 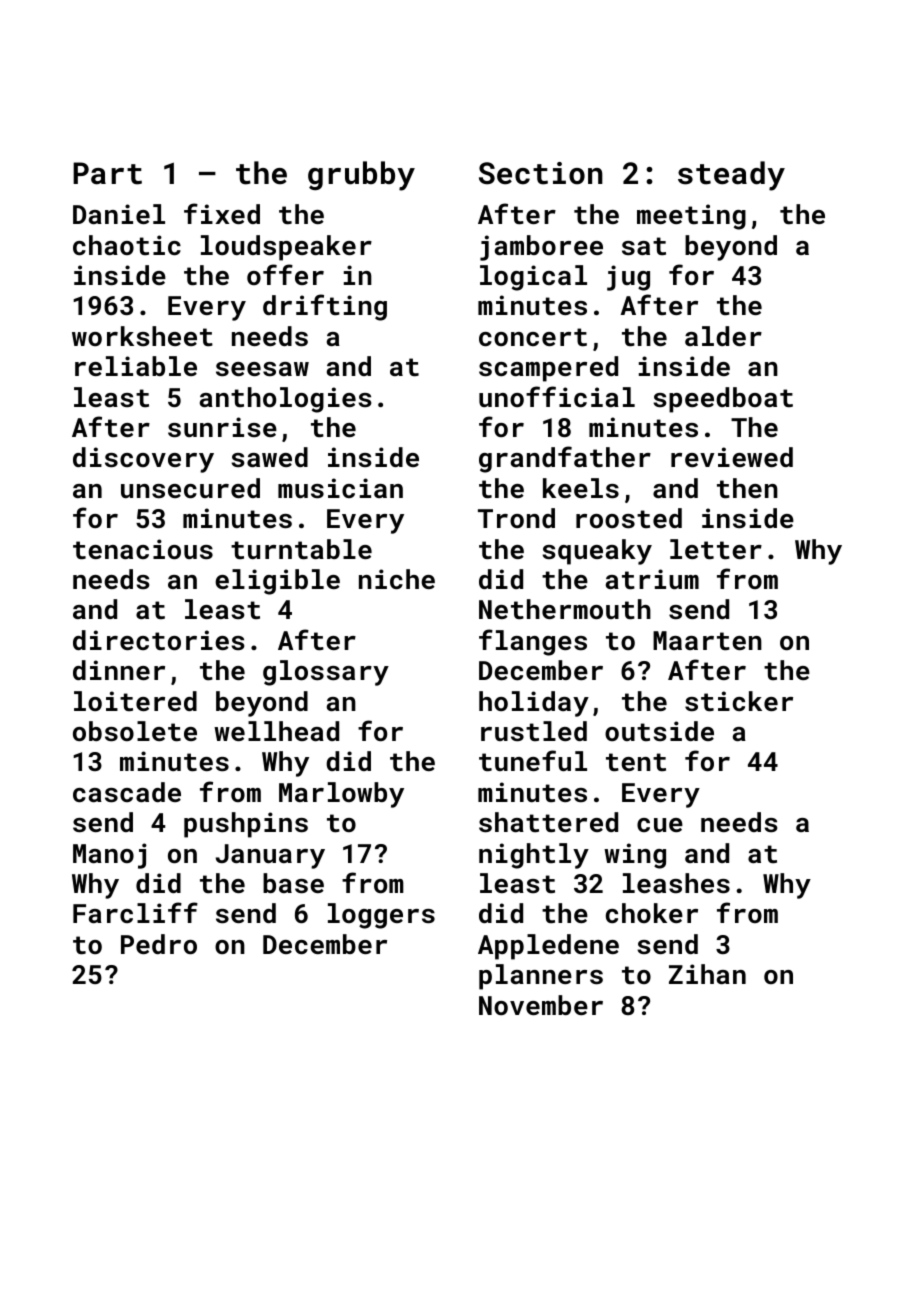 What do you see at coordinates (541, 977) in the document?
I see `planners` at bounding box center [541, 977].
